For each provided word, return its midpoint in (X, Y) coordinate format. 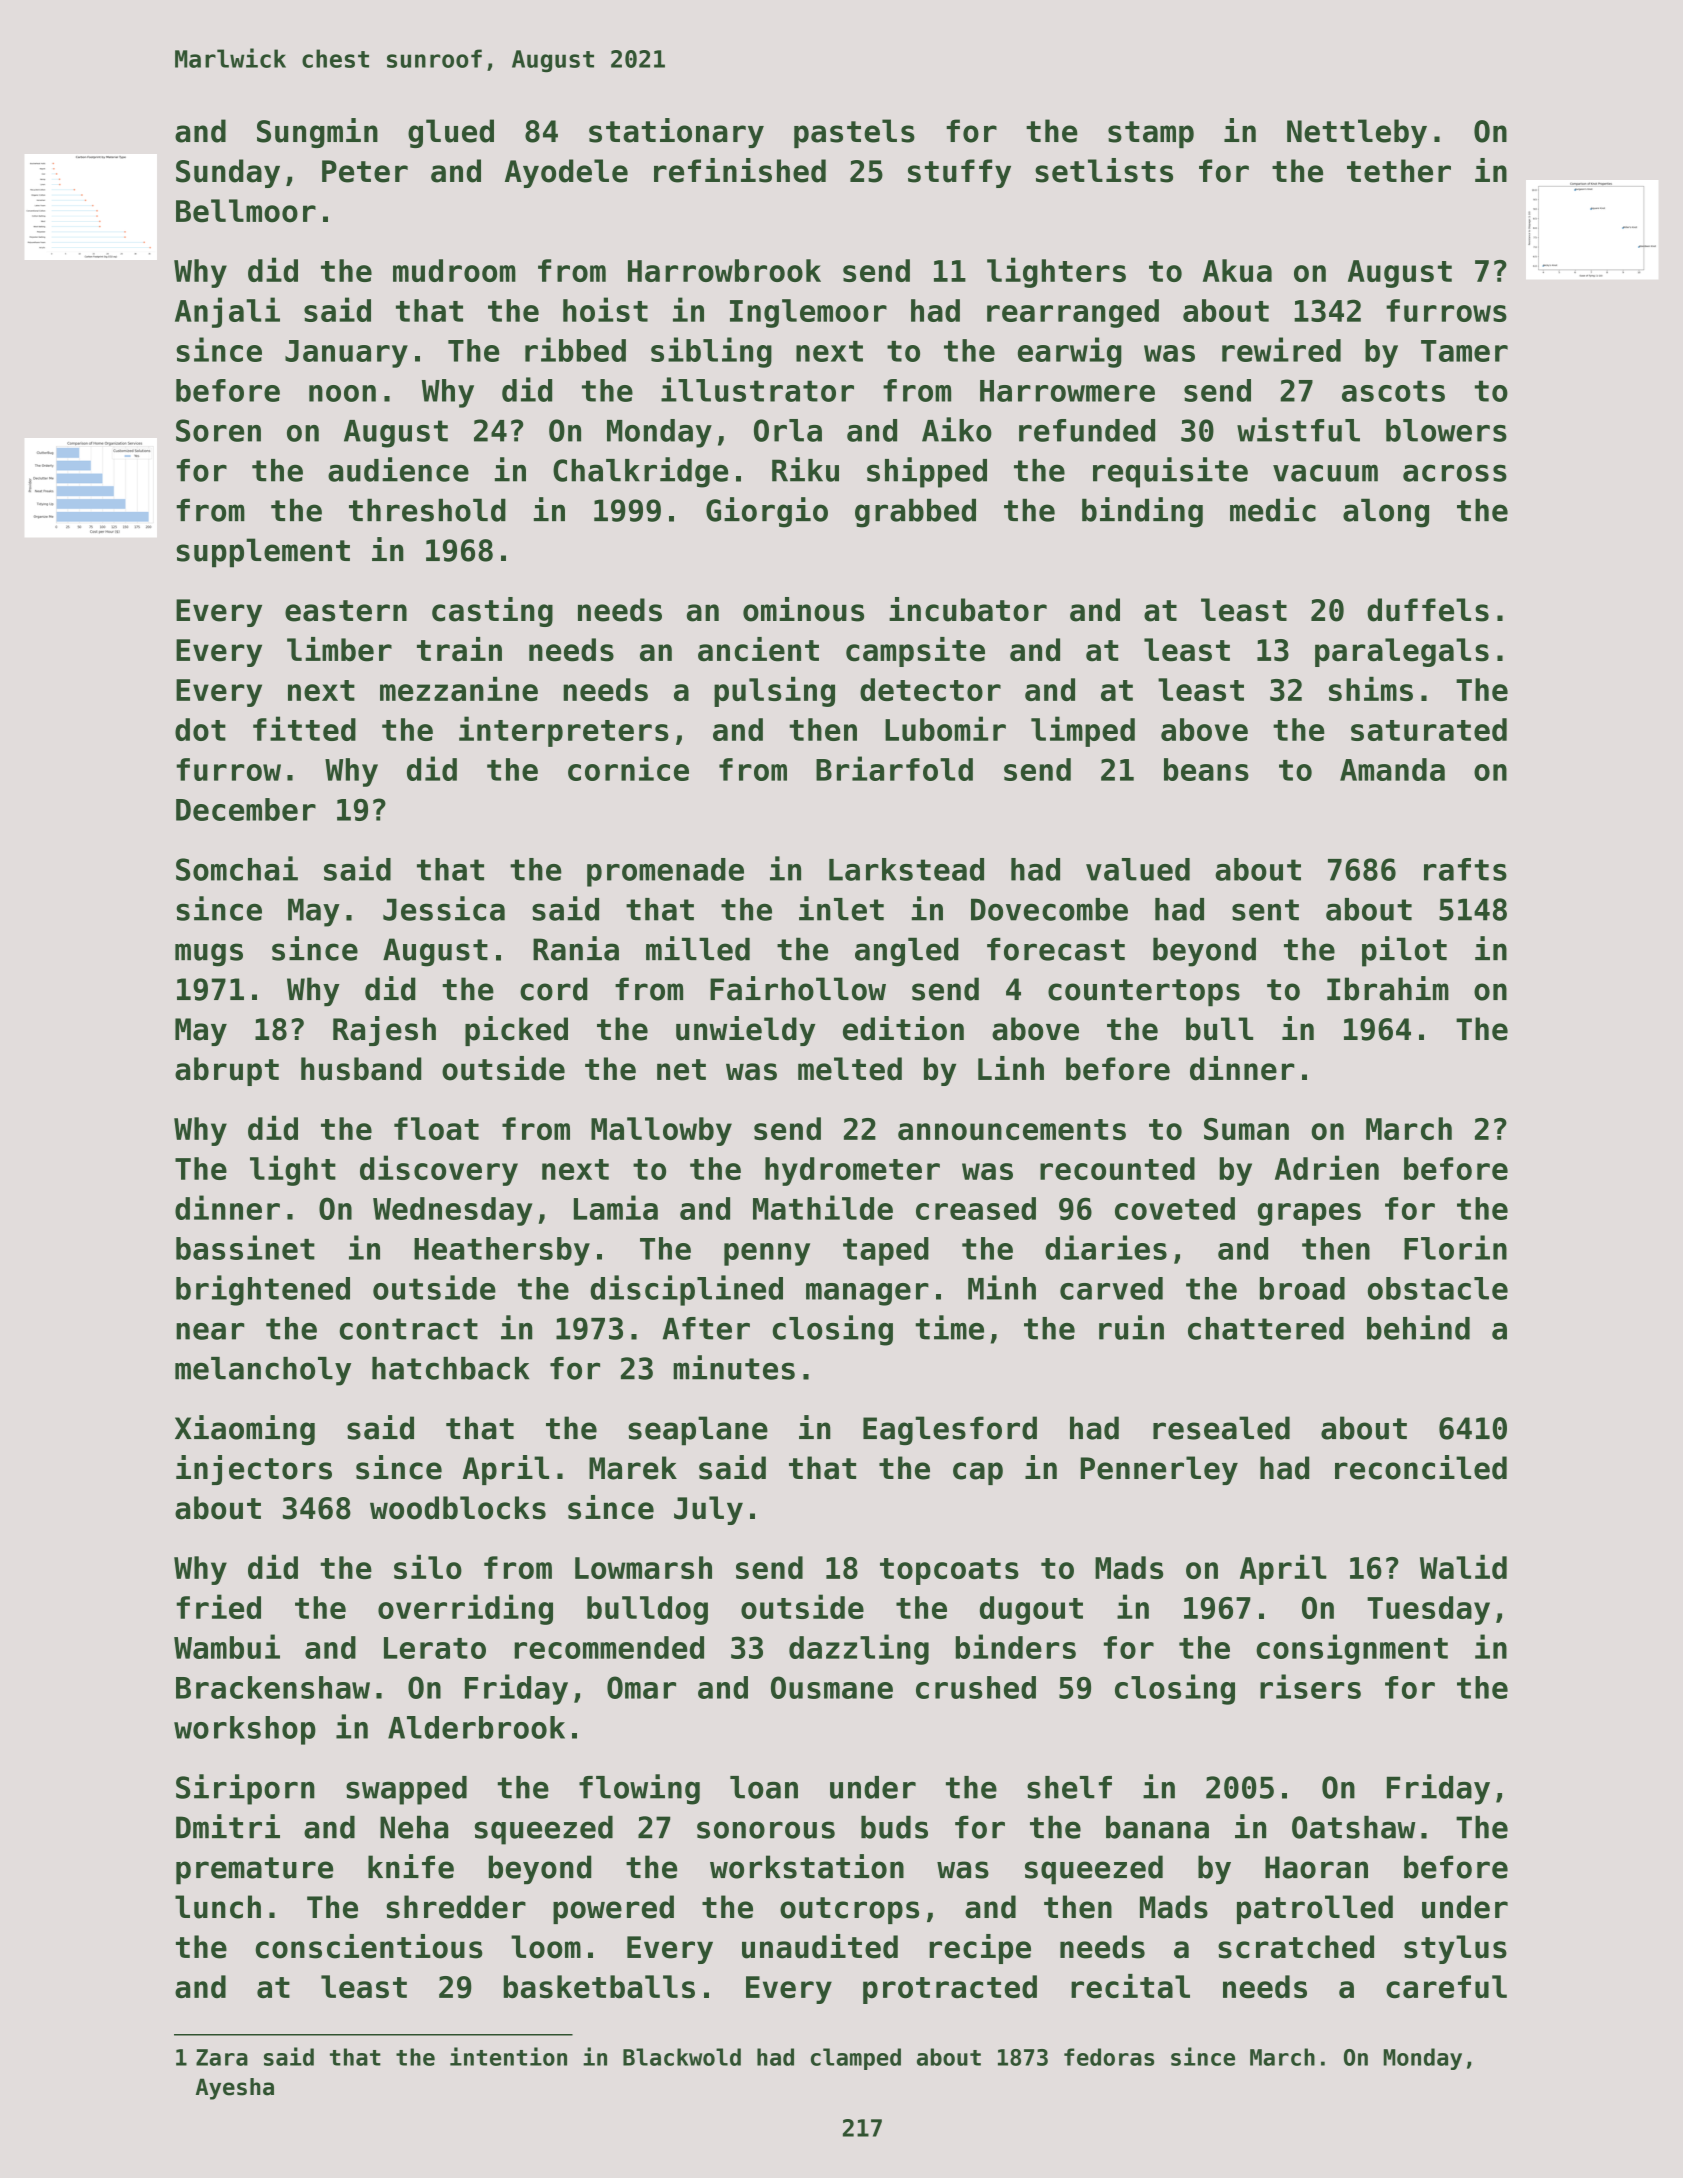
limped (1083, 731)
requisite (1170, 472)
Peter (365, 171)
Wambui (227, 1646)
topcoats (949, 1571)
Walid (1463, 1567)
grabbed (915, 513)
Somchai (237, 868)
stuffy (959, 173)
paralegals (1402, 652)
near (210, 1331)
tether (1399, 171)
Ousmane (832, 1687)
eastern (346, 611)
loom (546, 1947)
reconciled (1421, 1467)
